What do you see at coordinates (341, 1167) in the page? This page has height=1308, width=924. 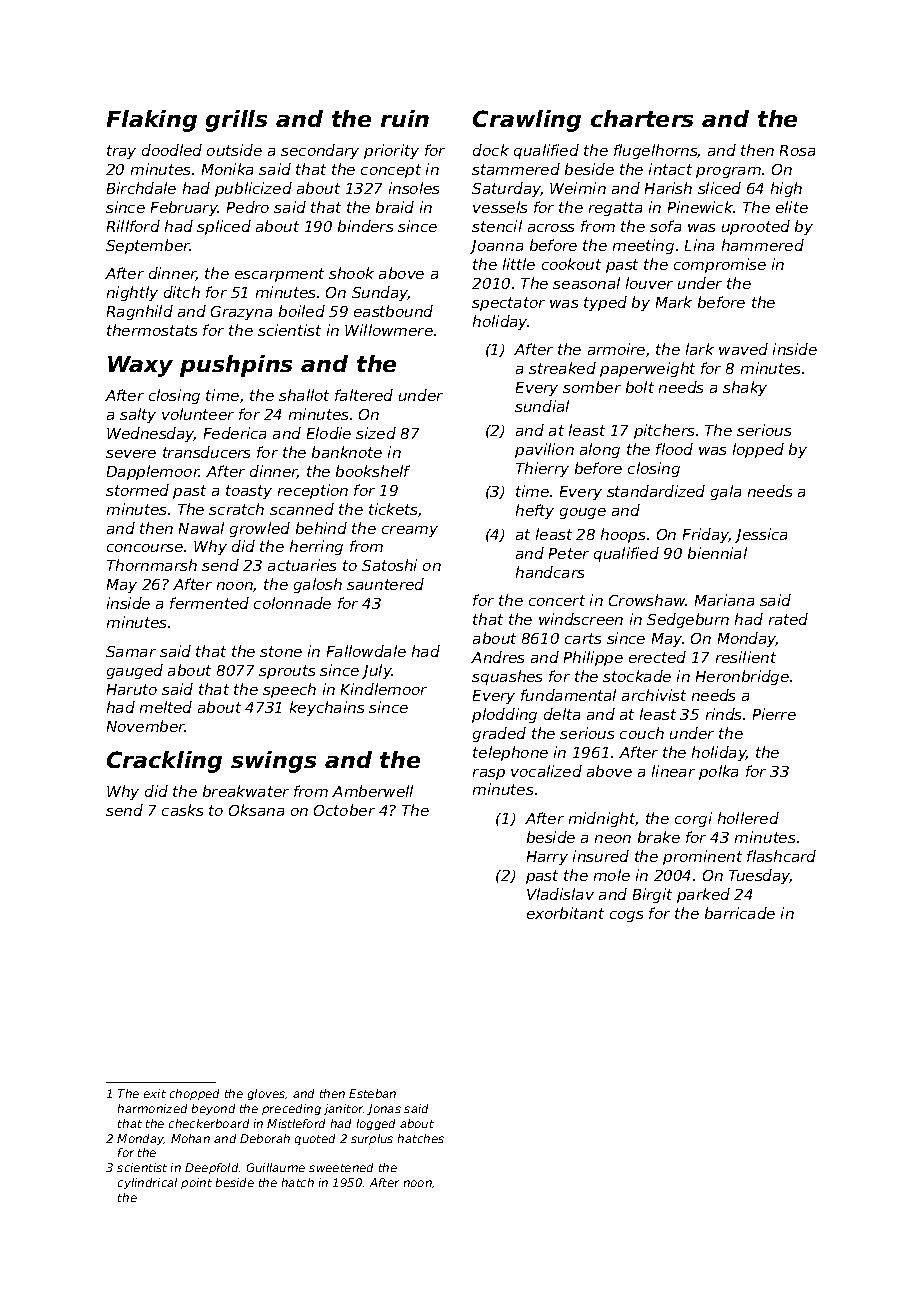 I see `sweetened` at bounding box center [341, 1167].
